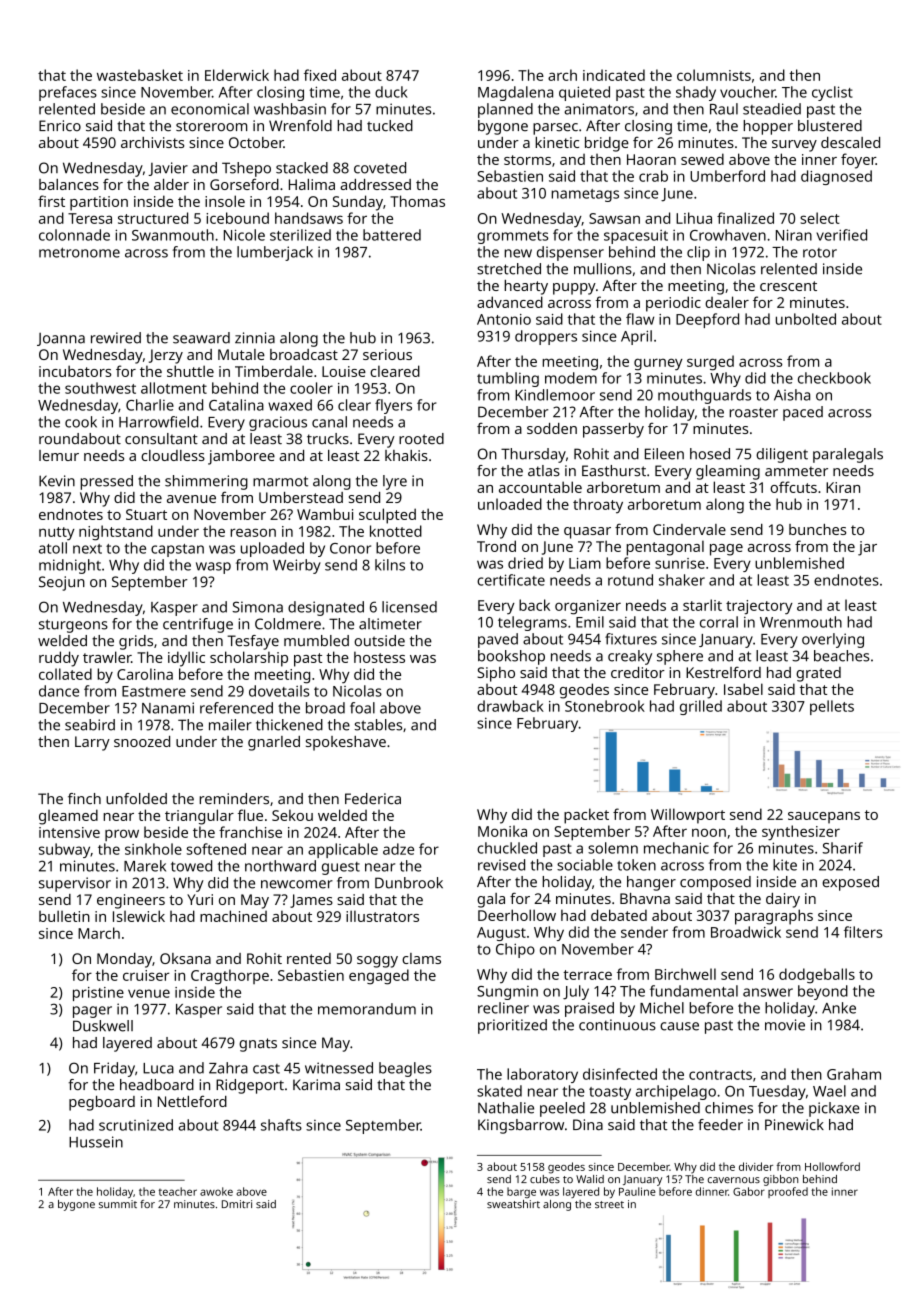 The image size is (924, 1308). I want to click on Dmitri, so click(237, 1204).
